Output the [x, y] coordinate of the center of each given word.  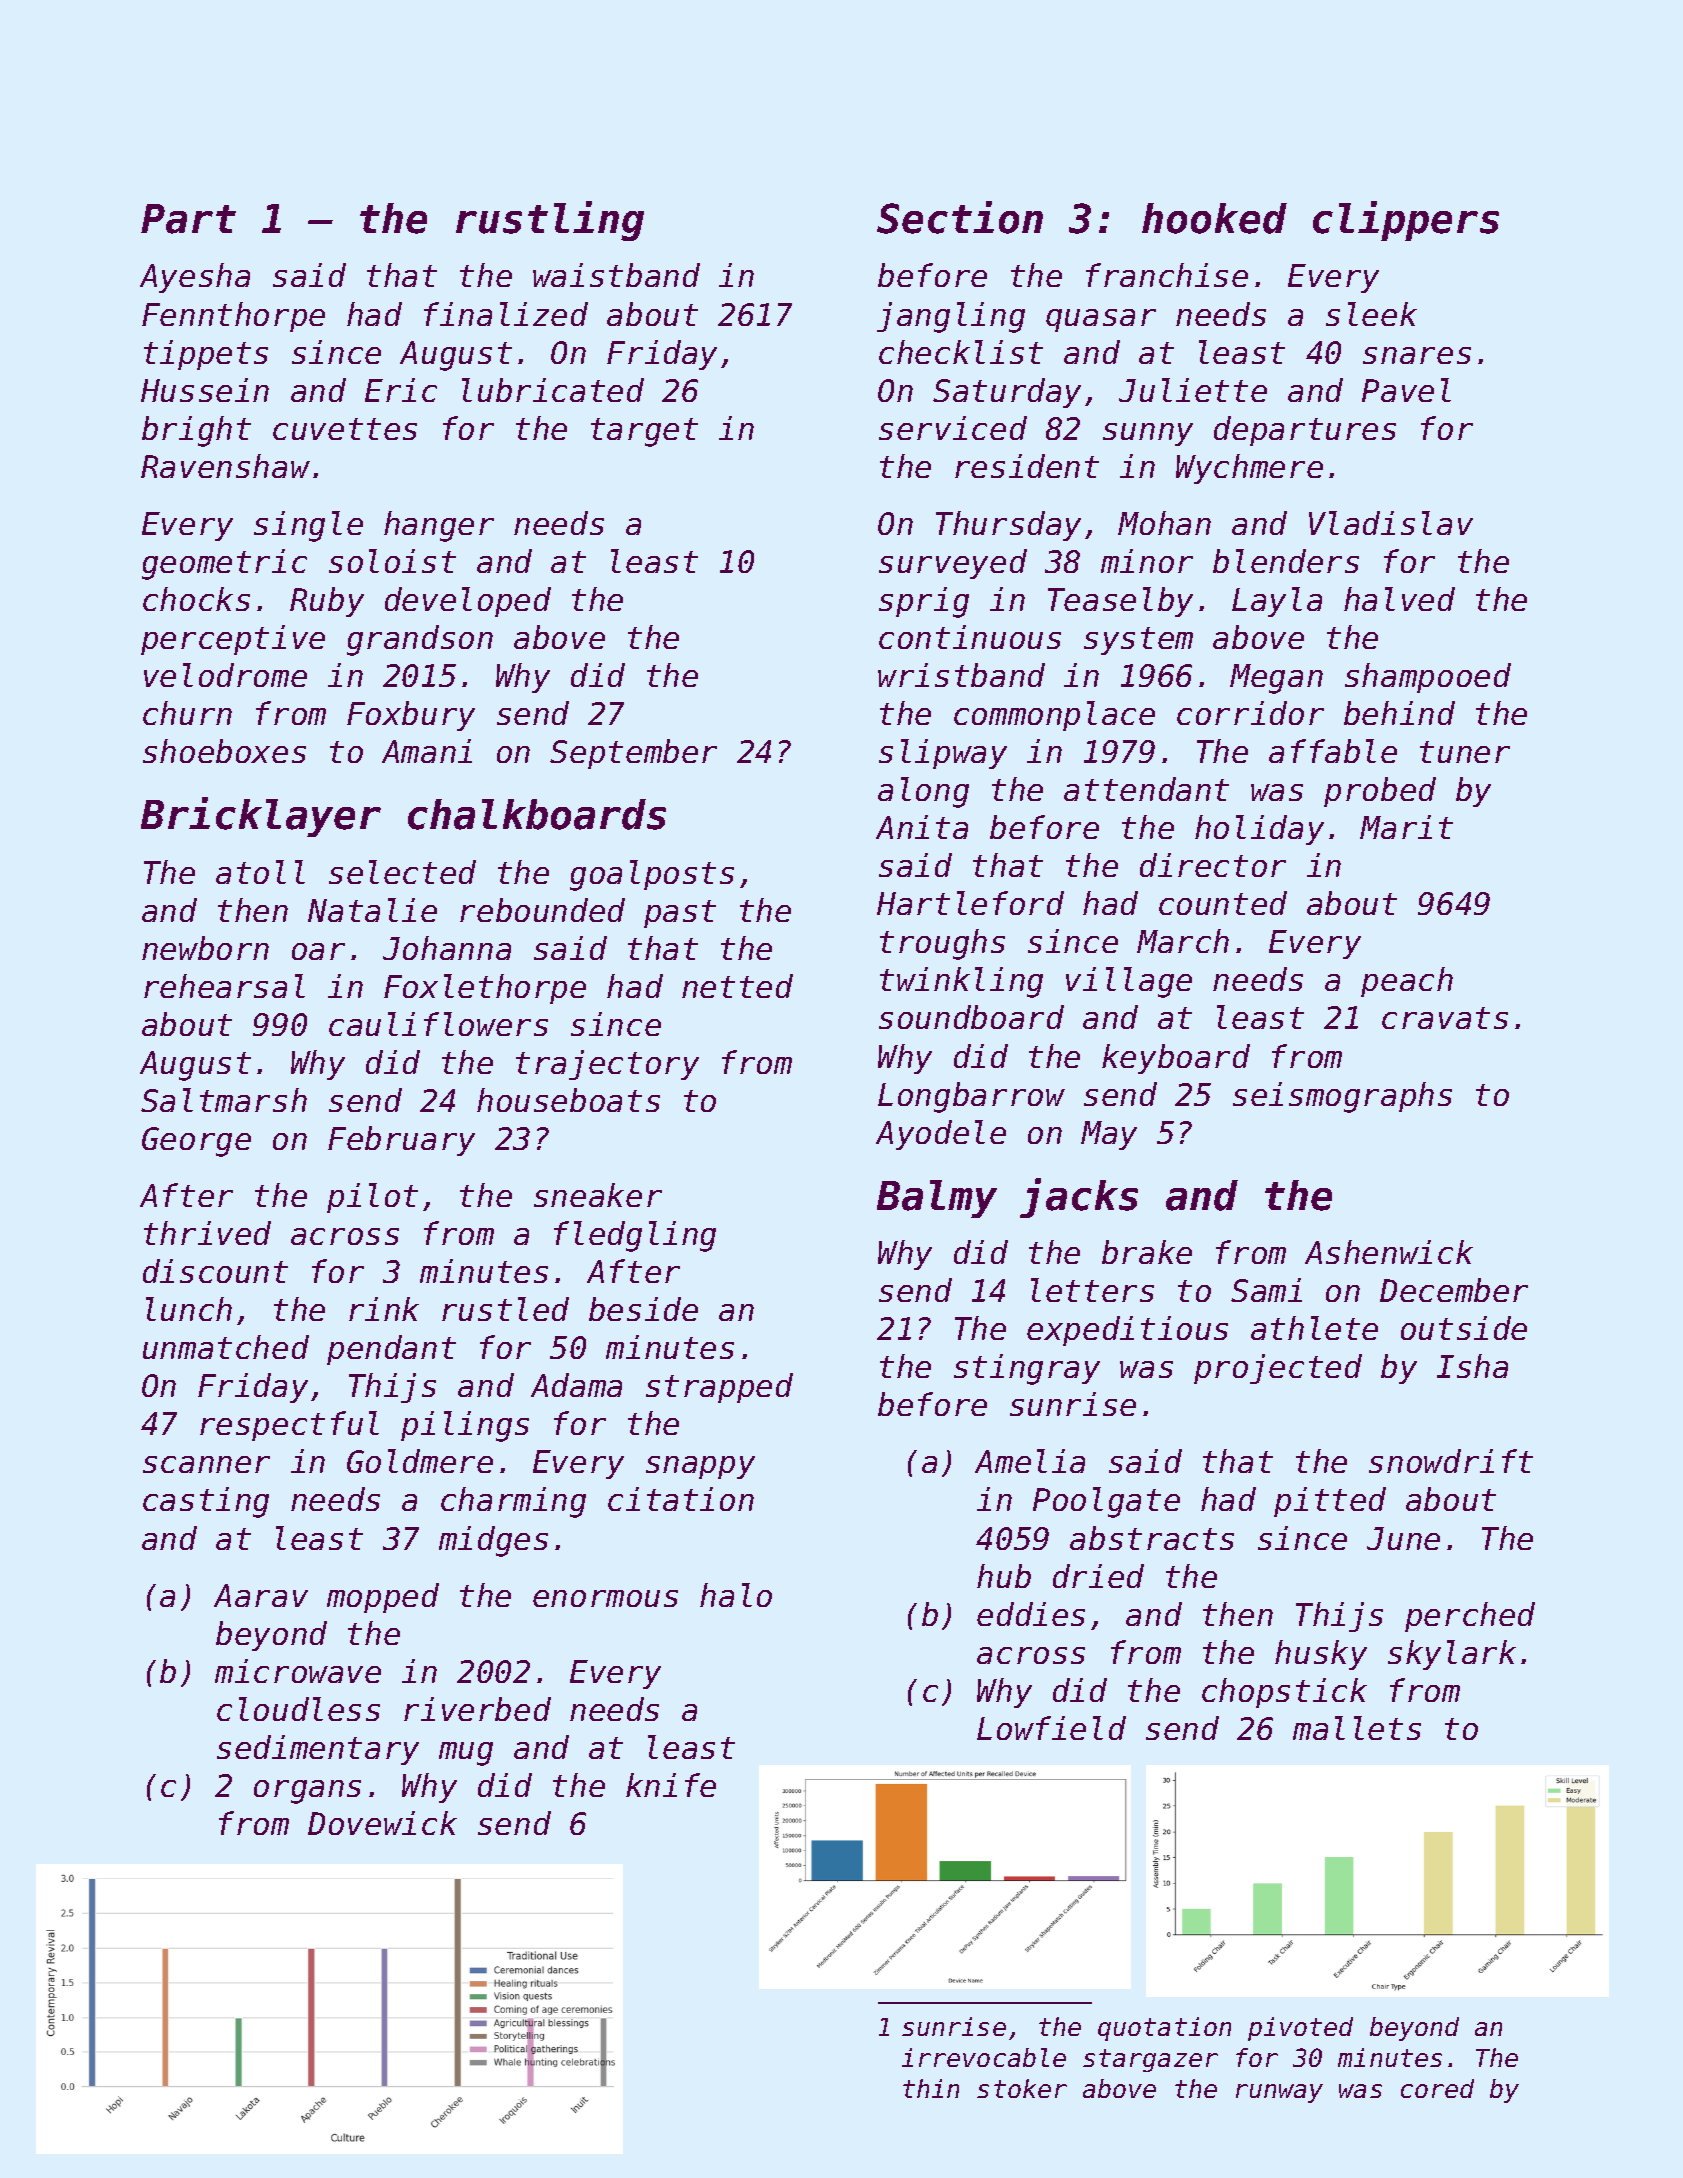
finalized [506, 314]
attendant [1146, 789]
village [1129, 982]
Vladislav [1391, 523]
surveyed [953, 564]
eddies [1031, 1614]
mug [466, 1754]
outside [1464, 1328]
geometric [224, 564]
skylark [1452, 1655]
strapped [719, 1388]
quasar [1101, 320]
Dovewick [382, 1823]
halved [1399, 599]
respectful [289, 1426]
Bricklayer [261, 817]
